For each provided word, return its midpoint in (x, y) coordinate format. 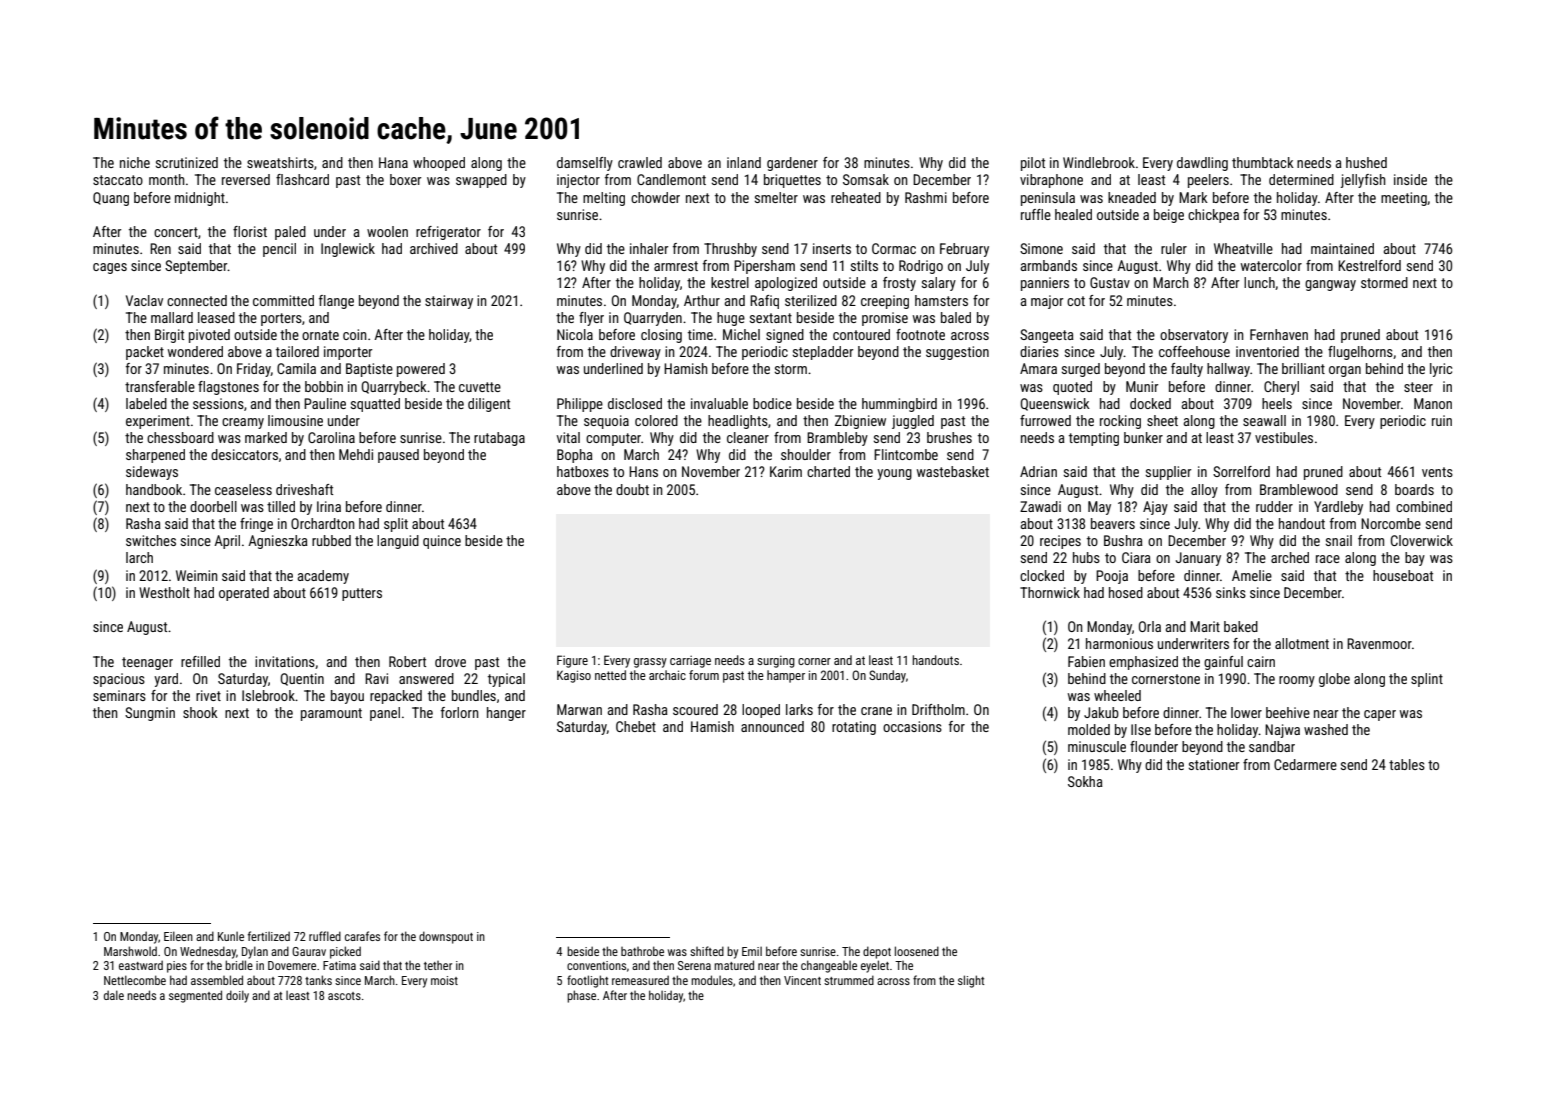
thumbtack (1263, 162)
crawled (640, 162)
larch (139, 557)
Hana (393, 162)
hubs (1086, 557)
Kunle (231, 936)
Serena (694, 965)
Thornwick (1050, 592)
